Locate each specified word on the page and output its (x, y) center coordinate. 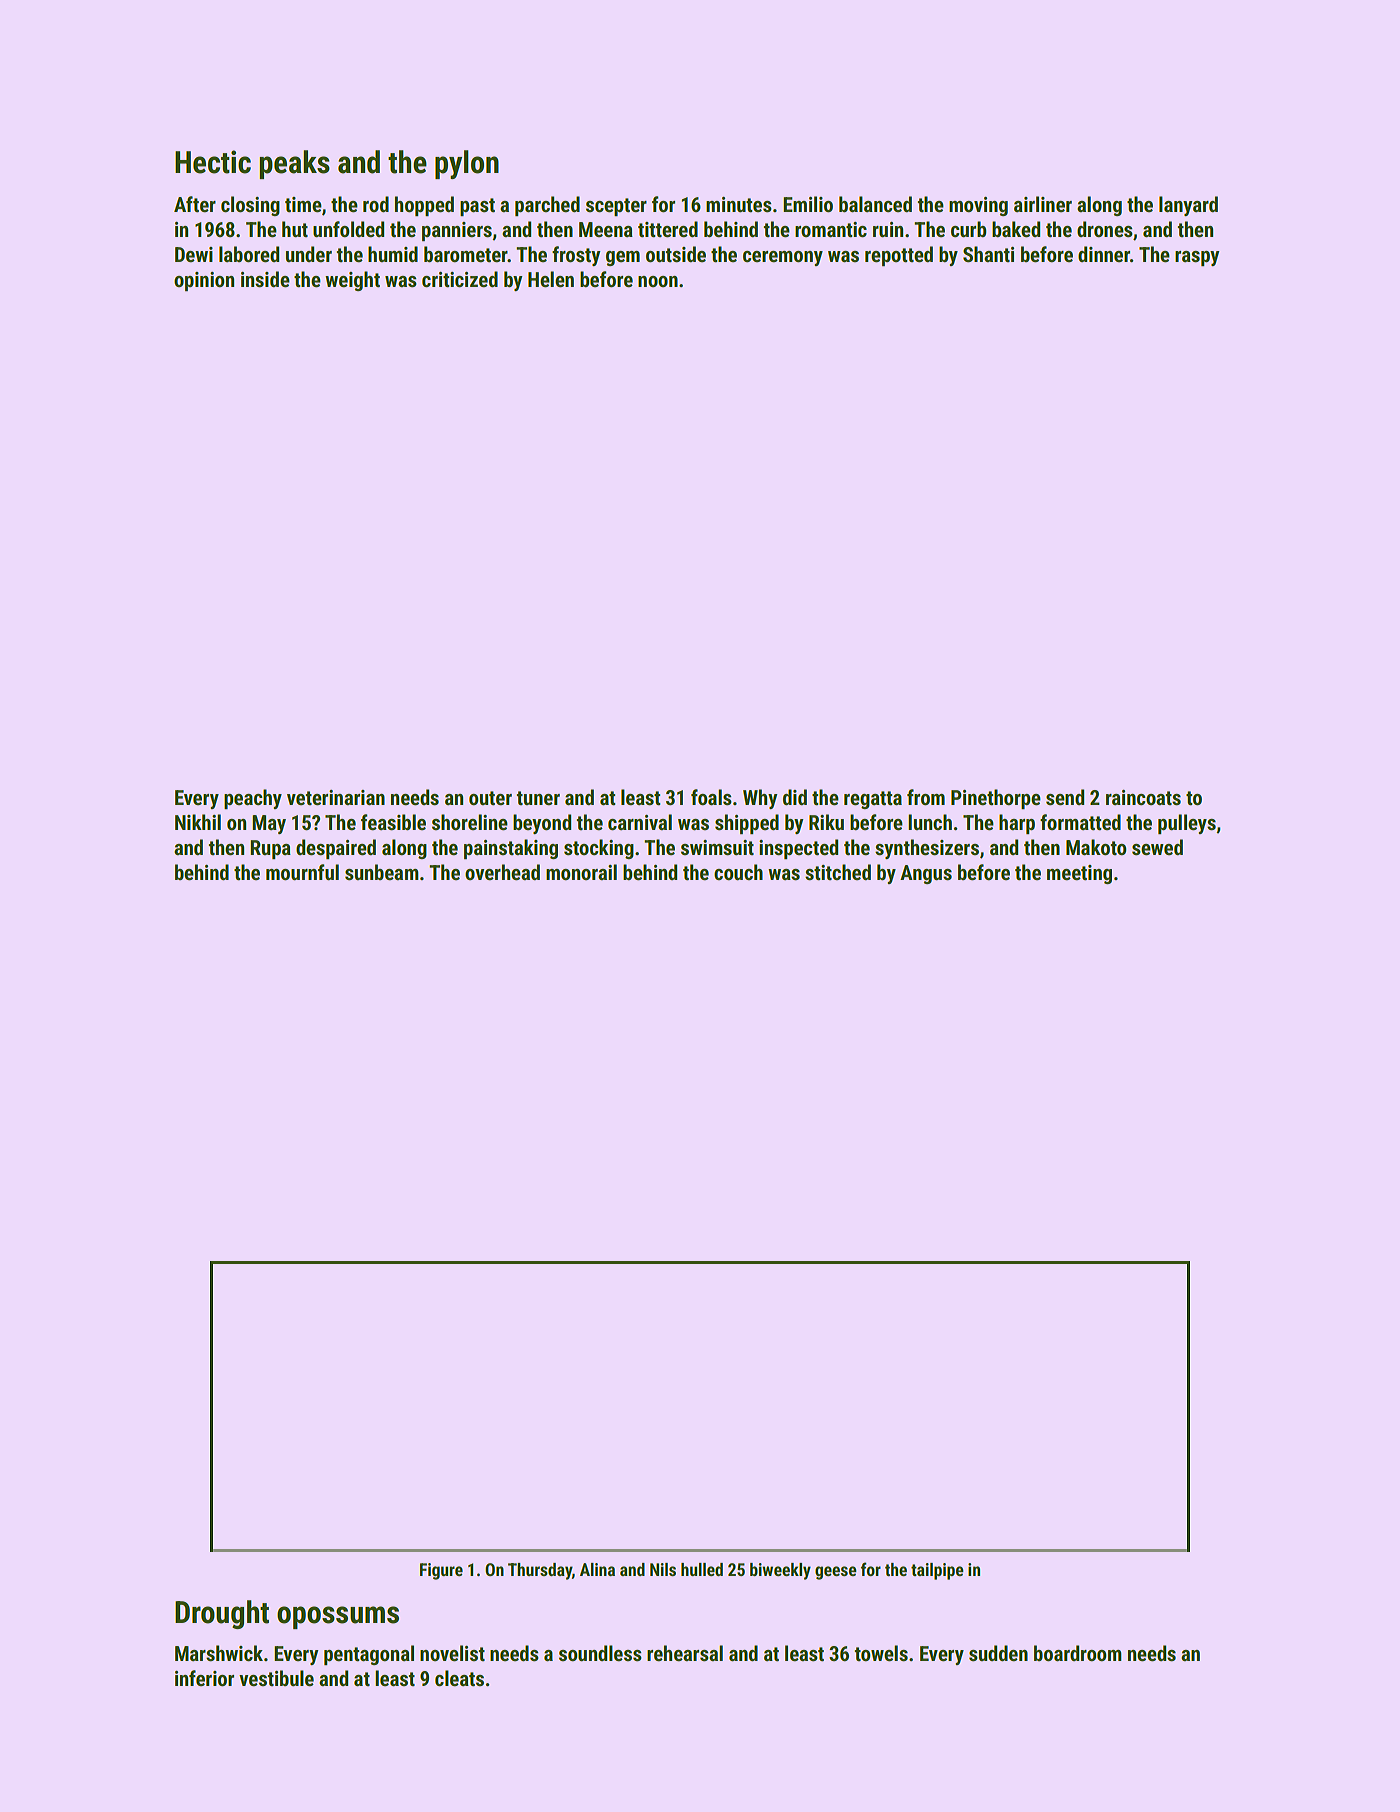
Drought (222, 1614)
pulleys (1187, 824)
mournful (302, 872)
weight (352, 281)
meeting (1079, 874)
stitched (838, 872)
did (795, 797)
